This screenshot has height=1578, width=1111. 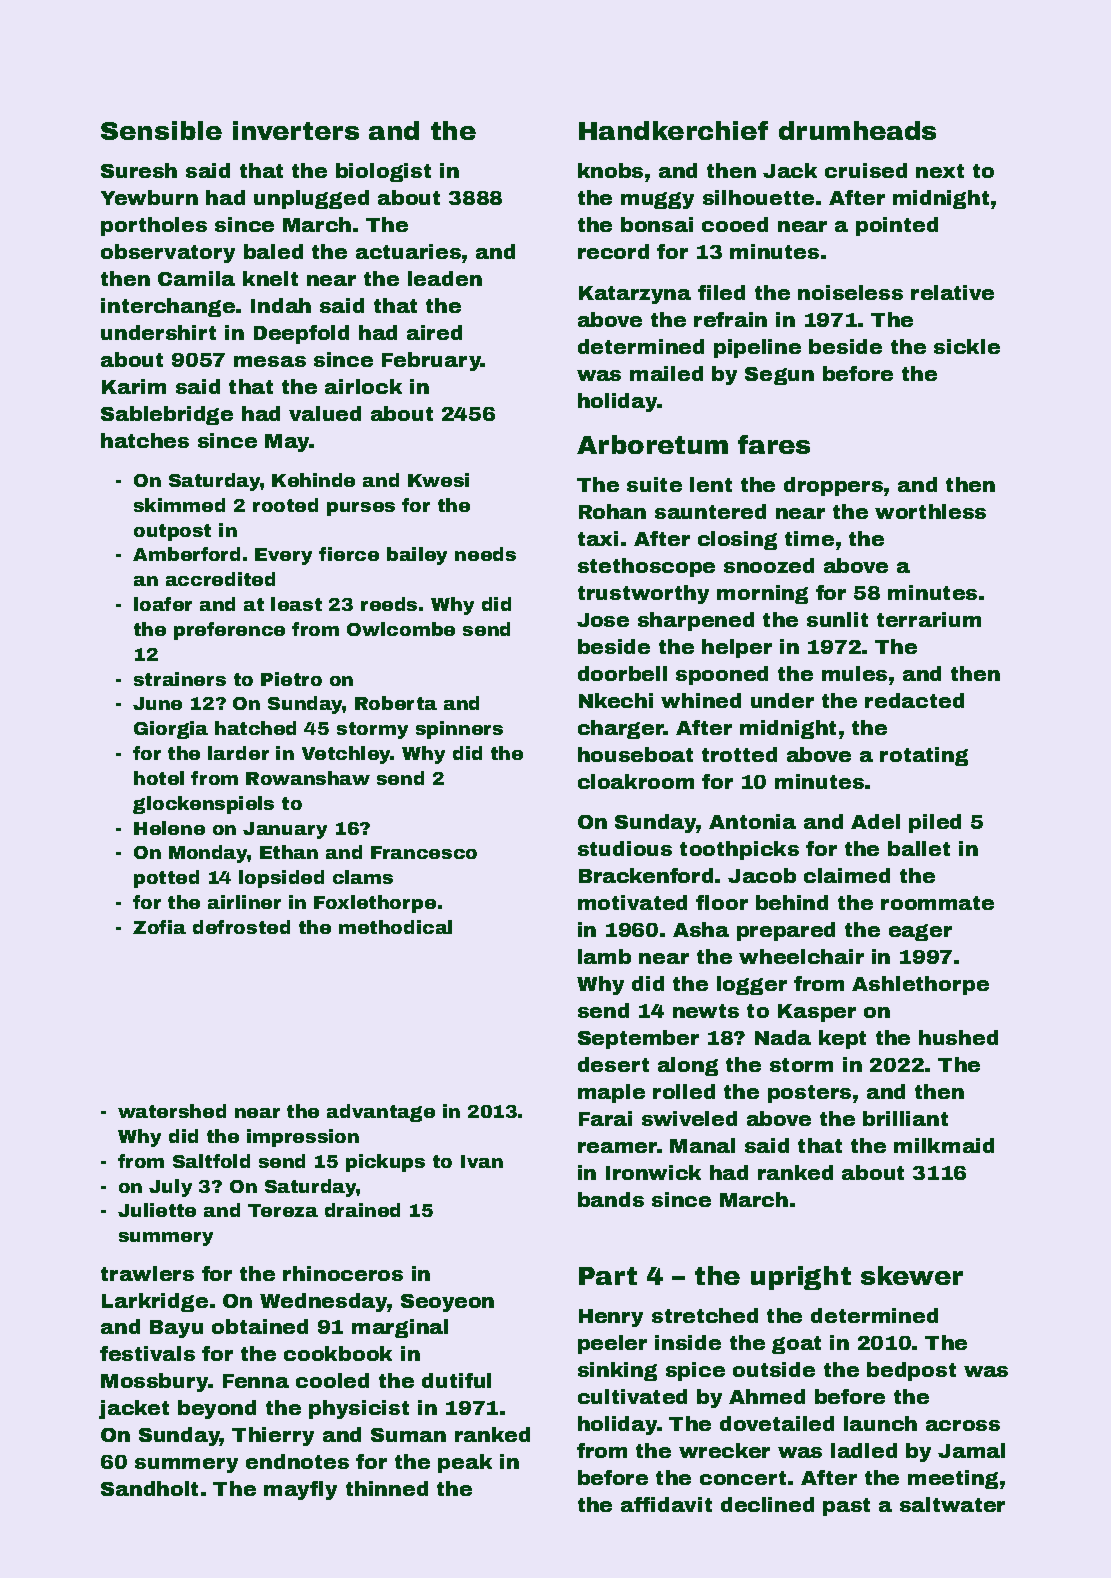 I want to click on peak, so click(x=465, y=1463).
